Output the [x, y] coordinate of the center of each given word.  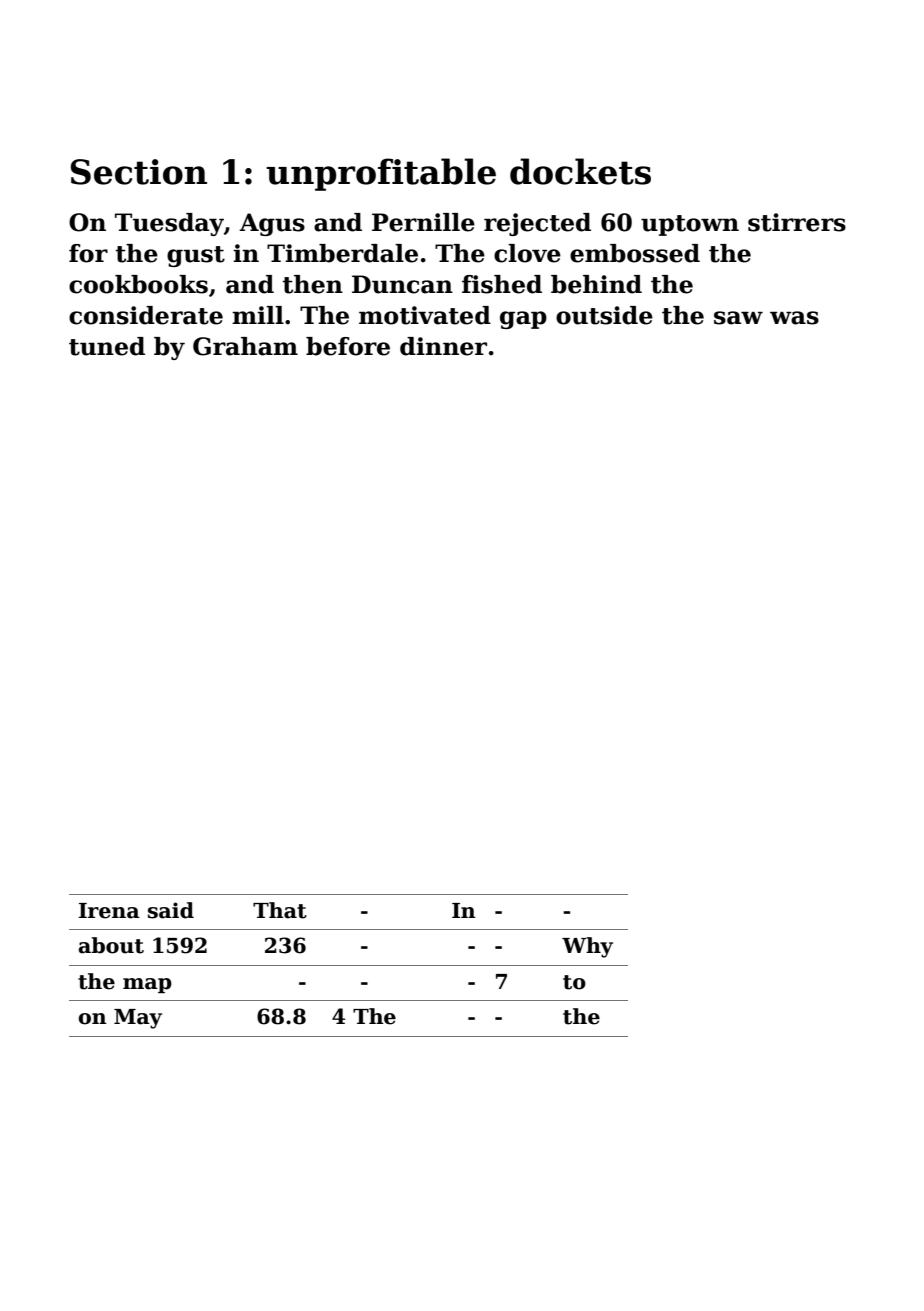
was [794, 318]
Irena [109, 911]
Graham [245, 346]
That [280, 910]
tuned [107, 346]
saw [738, 318]
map [147, 985]
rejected [537, 224]
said [171, 910]
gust [196, 256]
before [348, 346]
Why [587, 947]
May [138, 1019]
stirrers [797, 222]
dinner [443, 346]
